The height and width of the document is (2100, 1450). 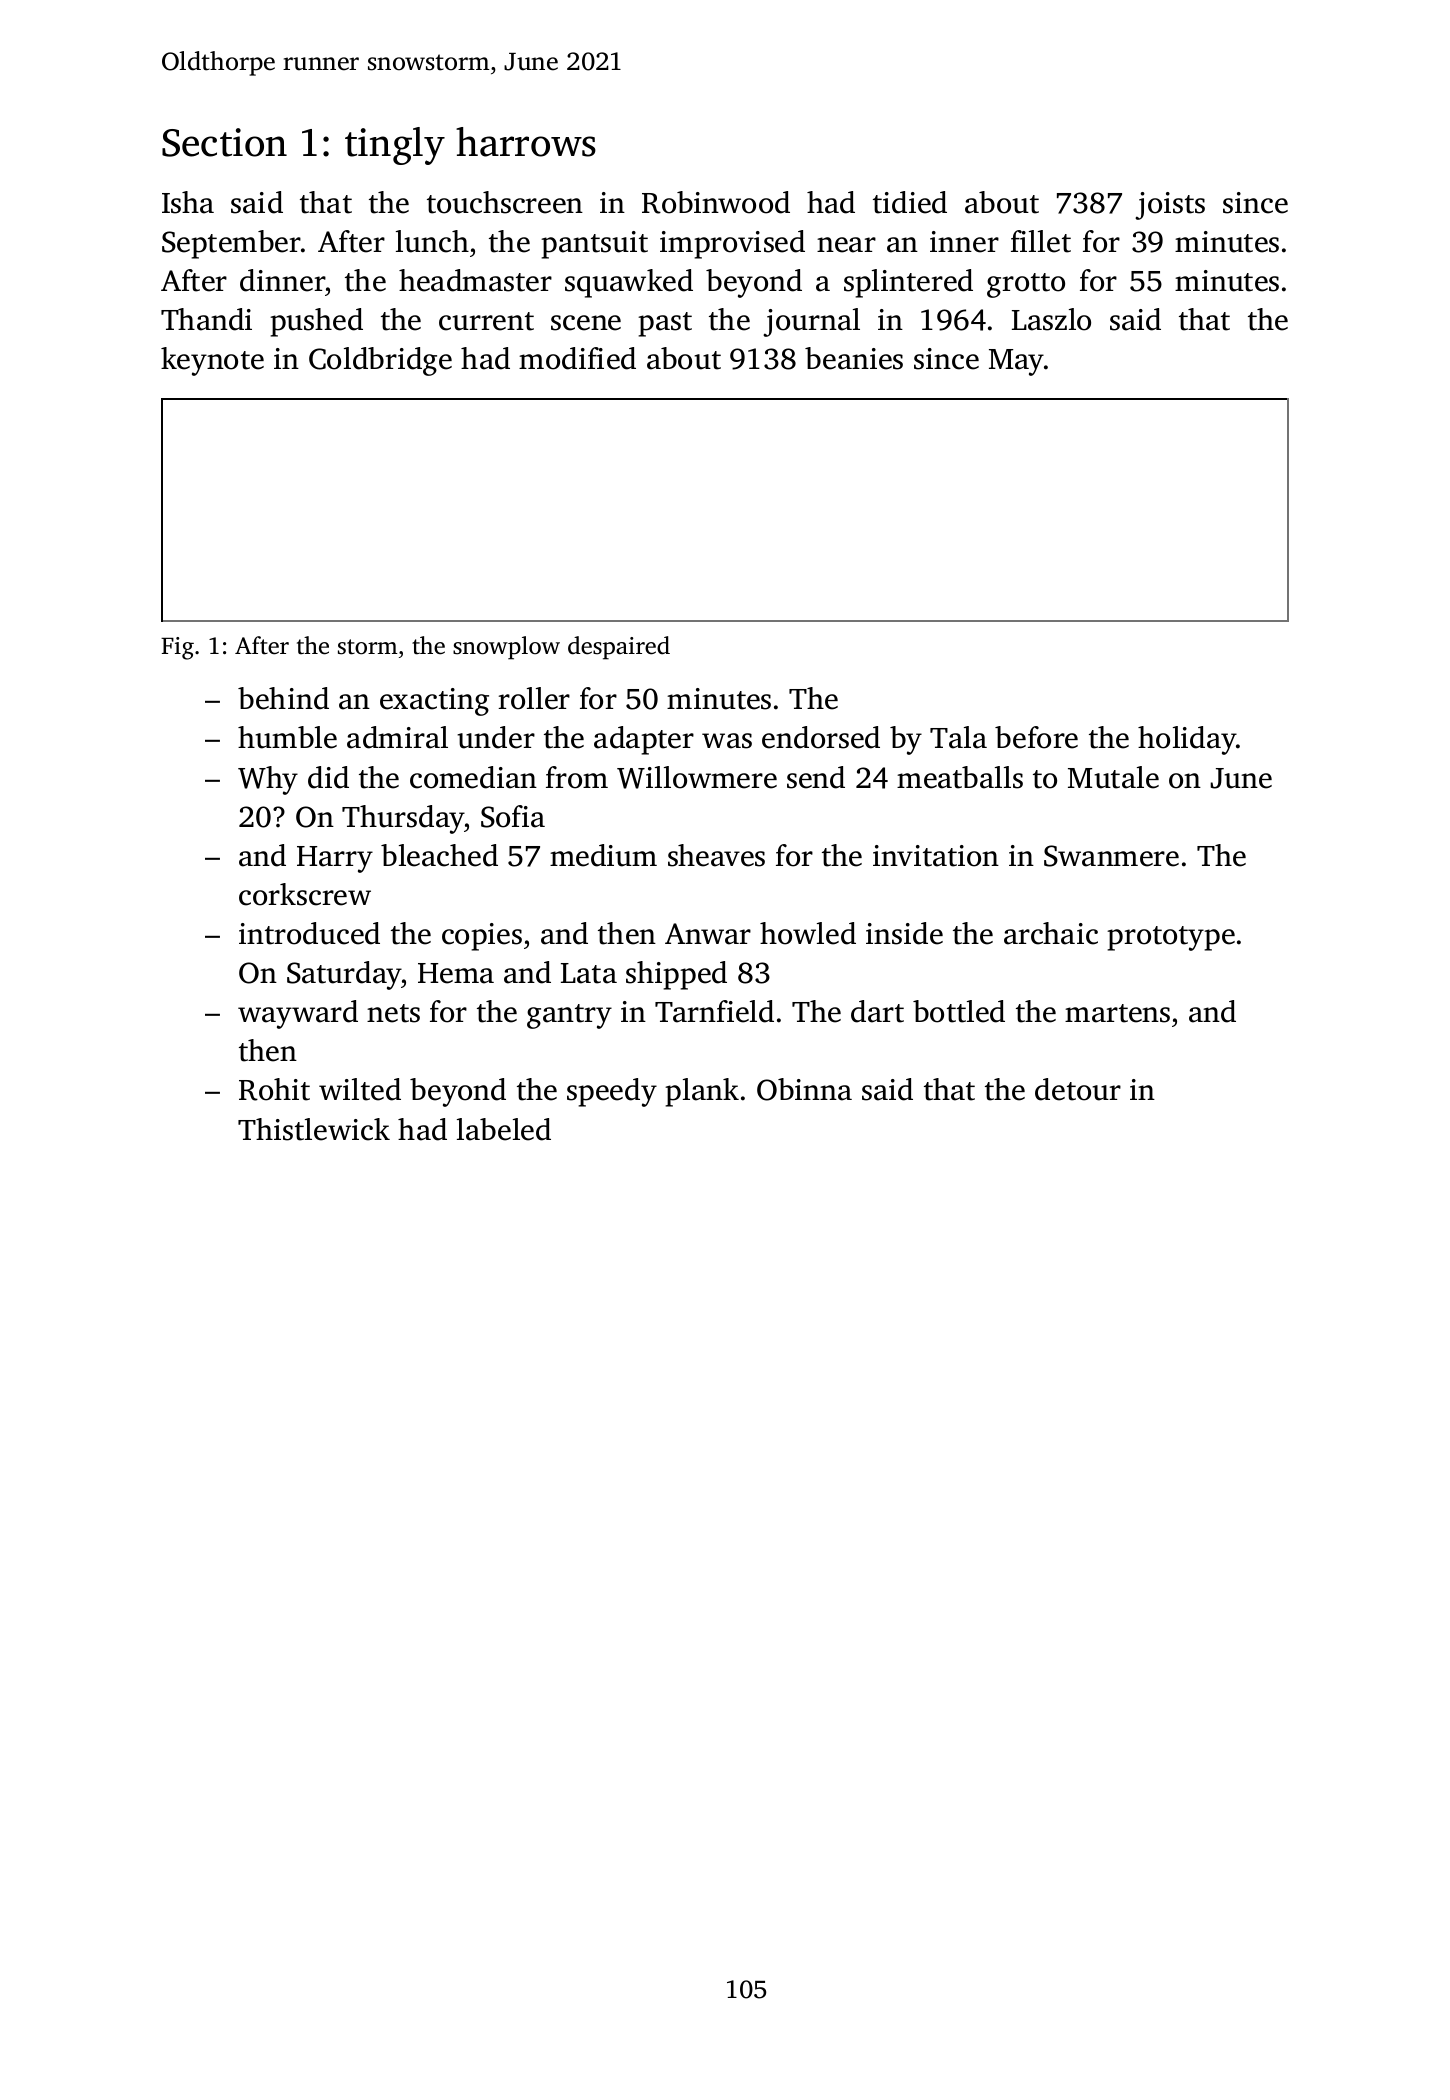 I want to click on Section, so click(x=224, y=142).
